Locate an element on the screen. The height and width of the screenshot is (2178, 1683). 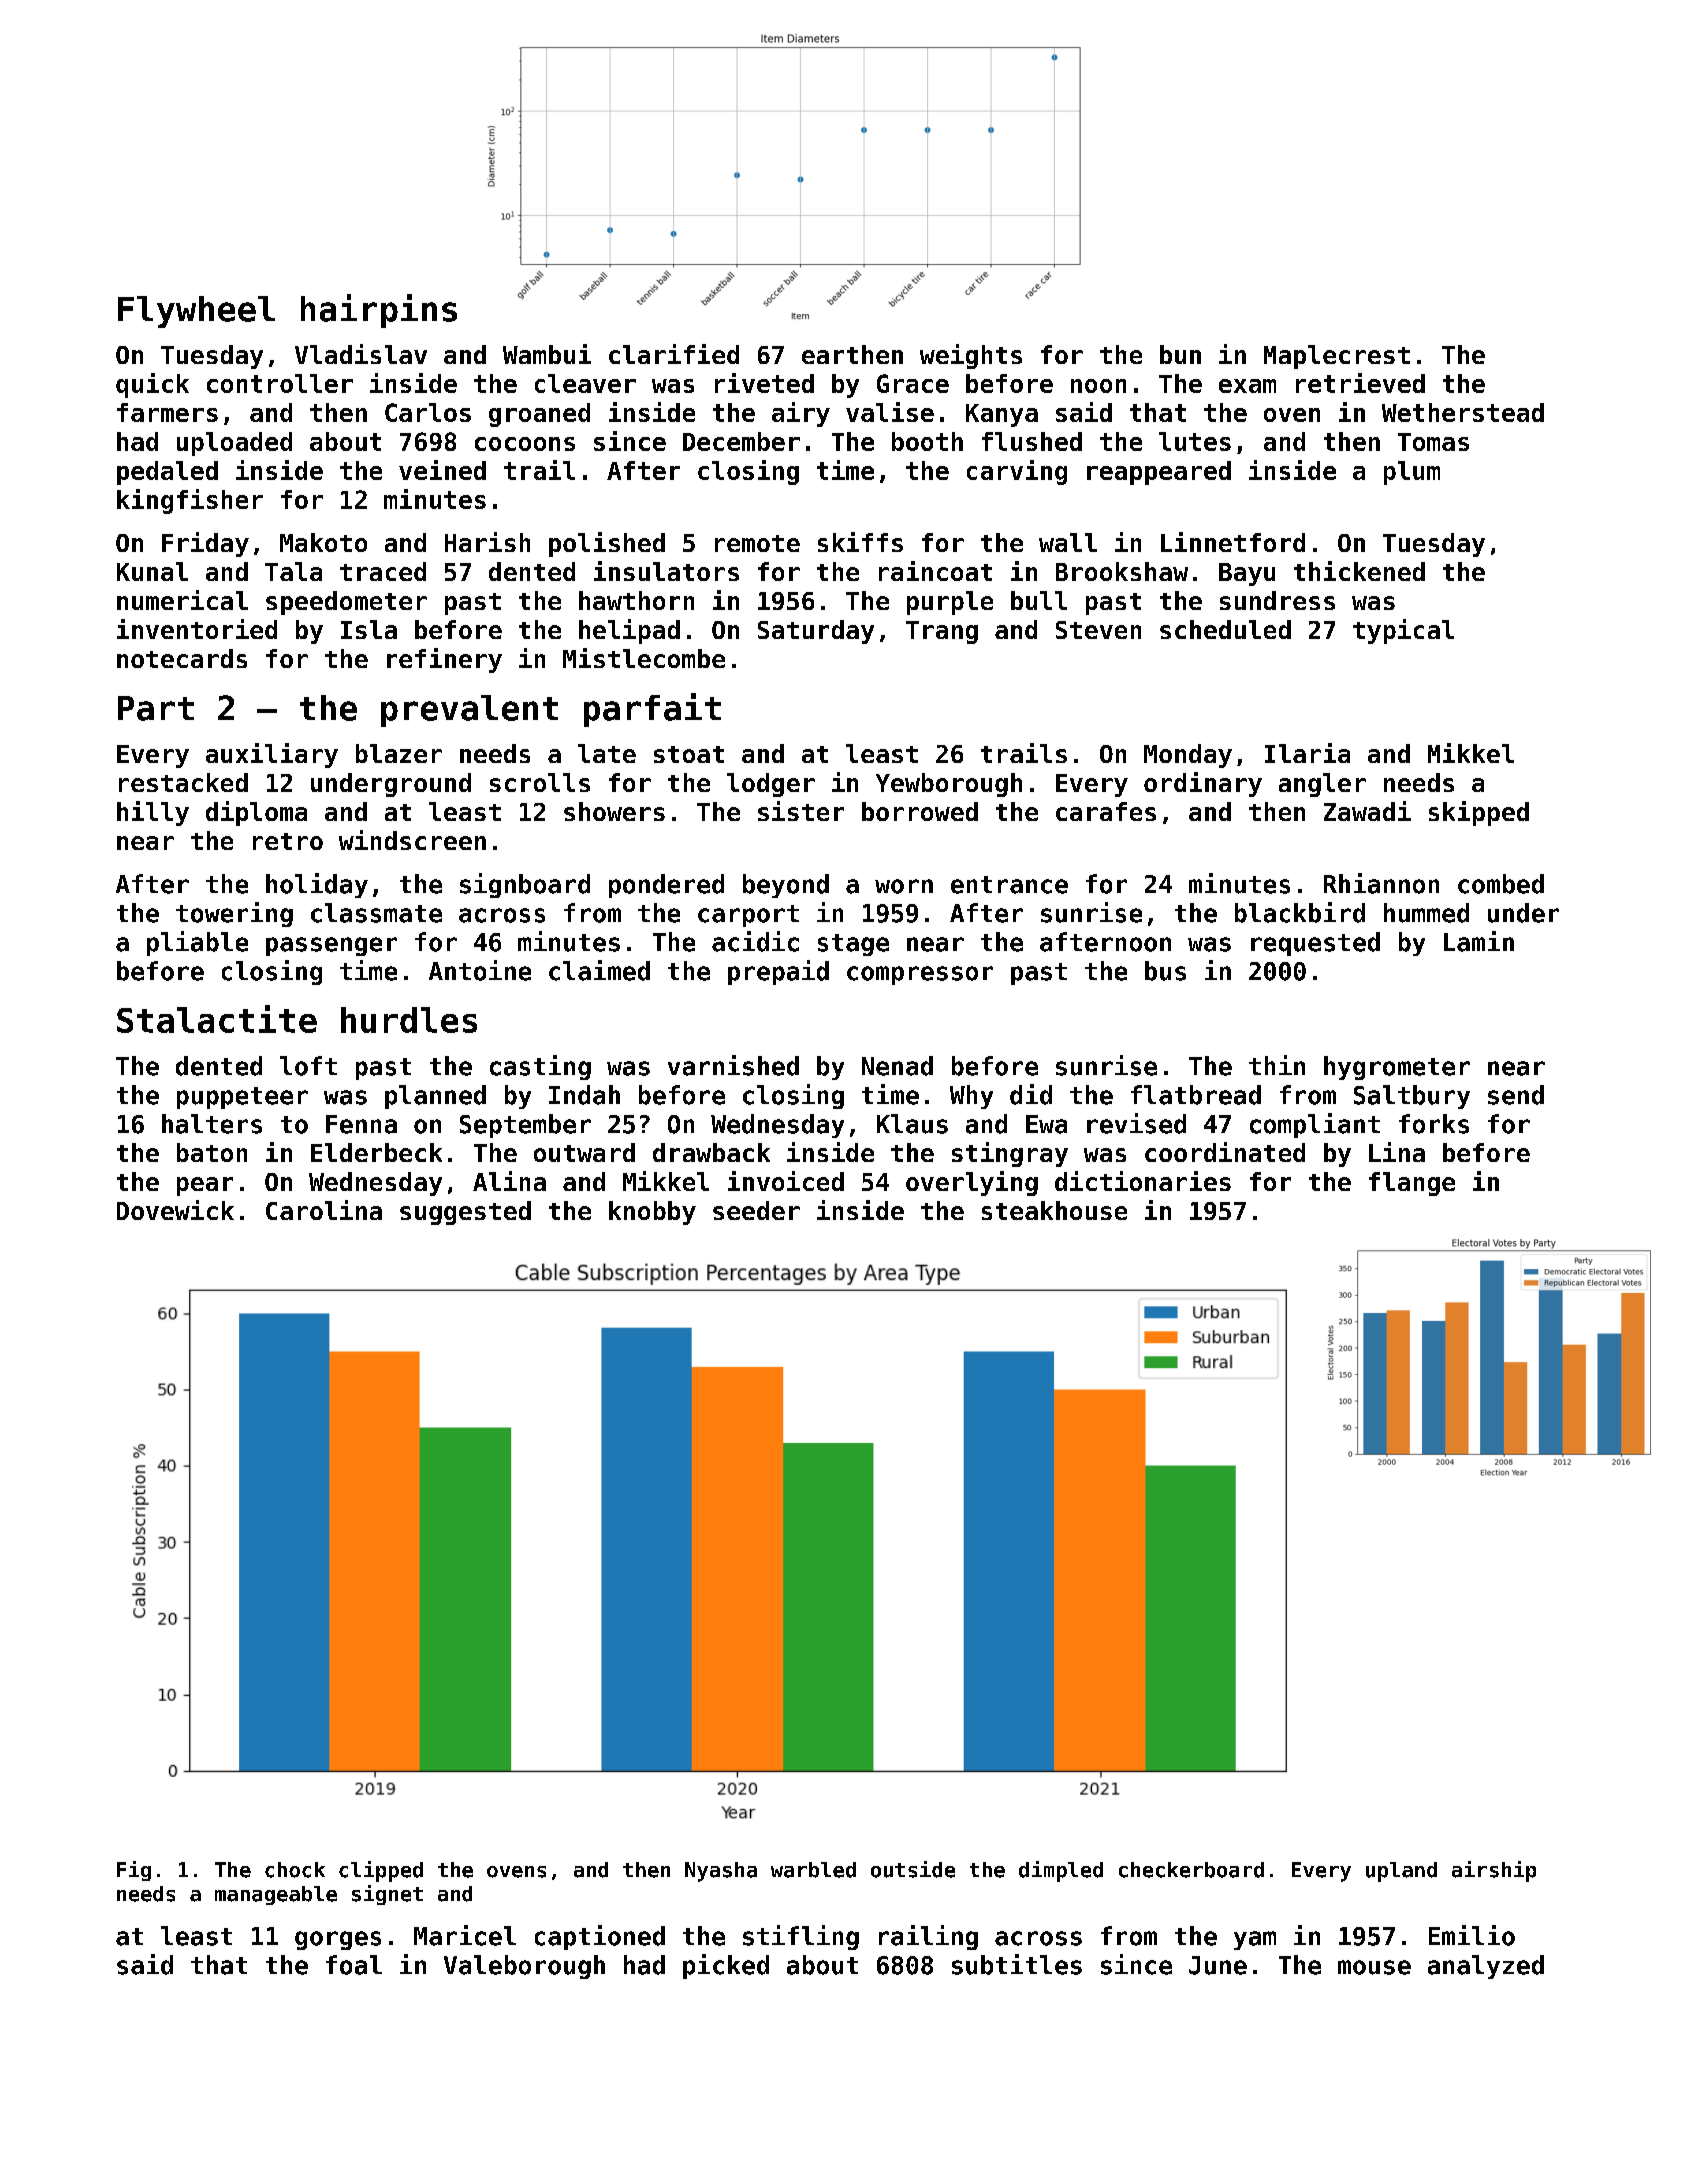
notecards is located at coordinates (182, 658).
